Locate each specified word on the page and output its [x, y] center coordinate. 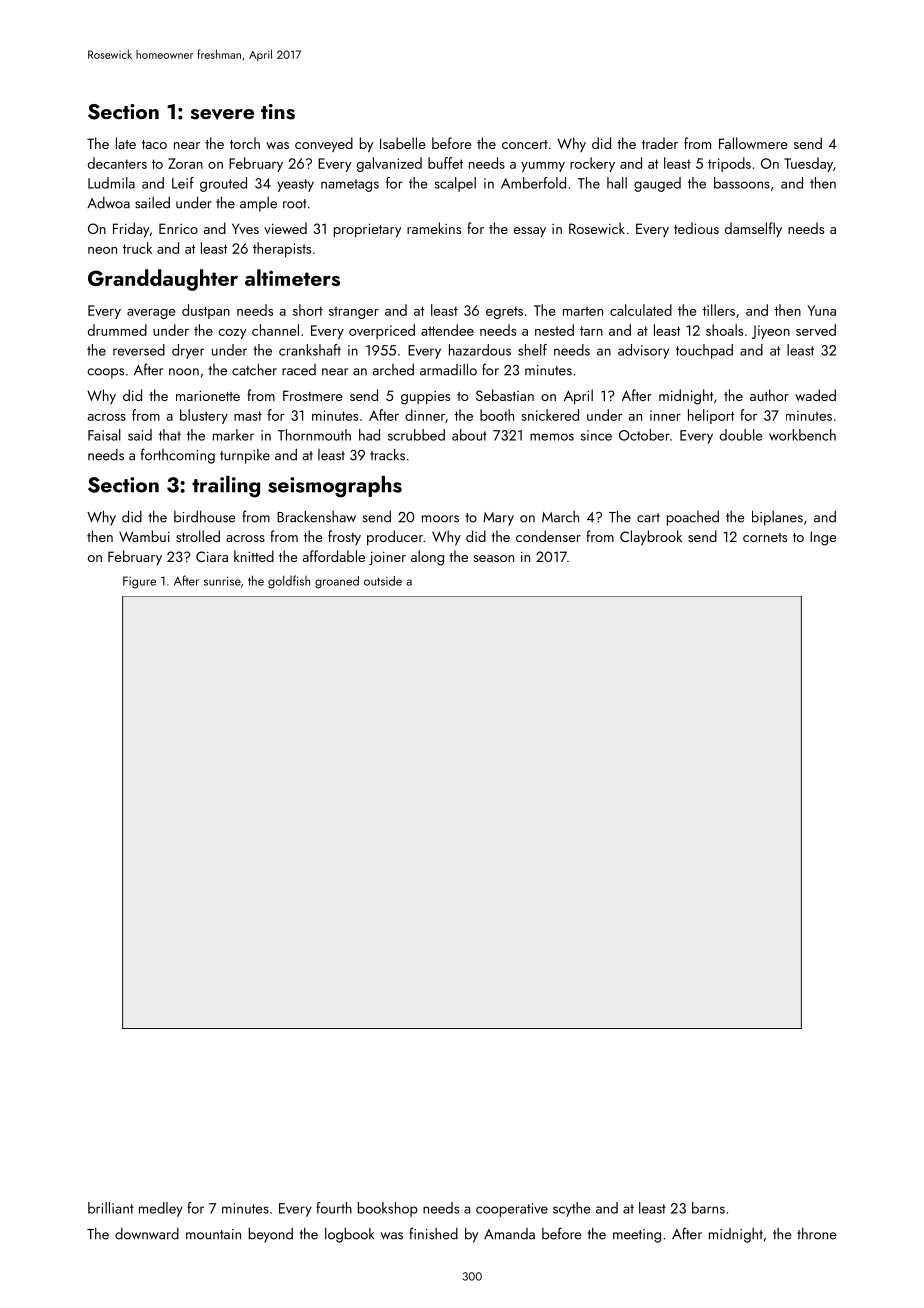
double [741, 435]
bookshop [388, 1209]
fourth [334, 1208]
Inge [823, 538]
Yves [245, 228]
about [469, 435]
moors [440, 519]
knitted [254, 556]
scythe [572, 1209]
